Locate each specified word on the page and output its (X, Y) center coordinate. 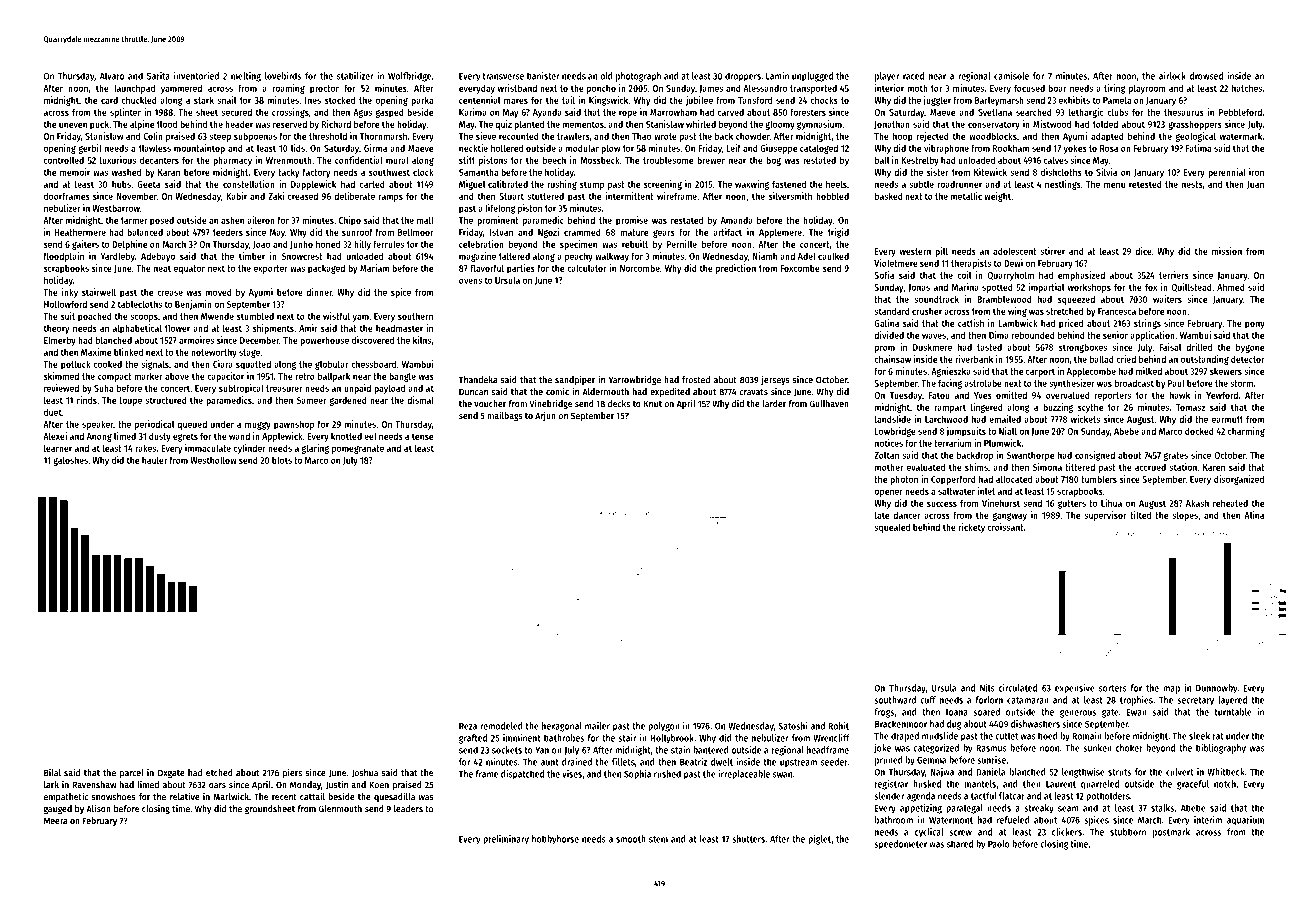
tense (422, 436)
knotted (346, 436)
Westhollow (213, 460)
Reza (468, 726)
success (942, 504)
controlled (64, 160)
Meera (56, 821)
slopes (1185, 516)
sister (938, 172)
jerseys (775, 380)
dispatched (522, 775)
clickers (1067, 832)
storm (1241, 383)
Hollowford (65, 304)
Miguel (472, 185)
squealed (892, 528)
